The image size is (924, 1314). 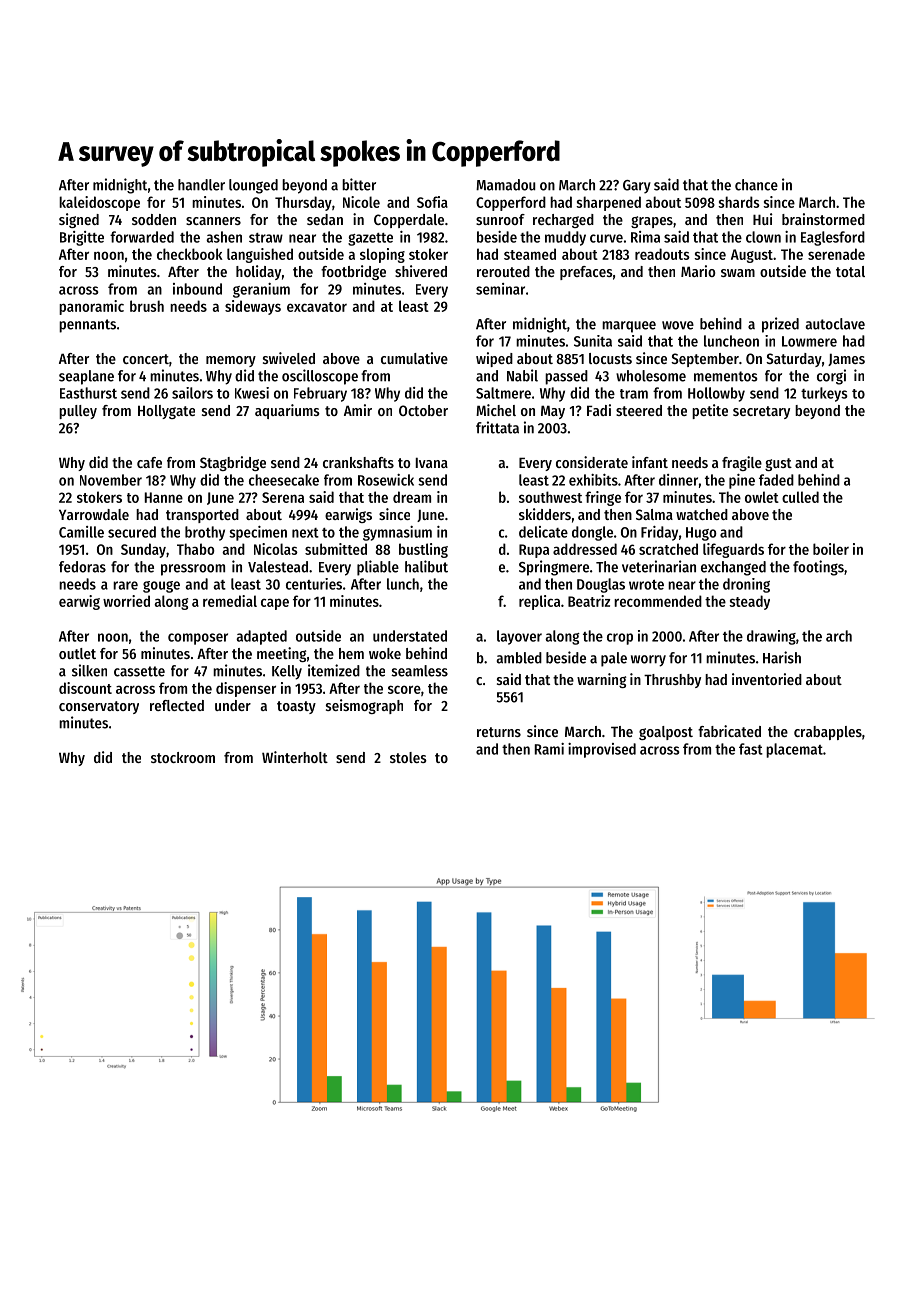 I want to click on shards, so click(x=739, y=202).
